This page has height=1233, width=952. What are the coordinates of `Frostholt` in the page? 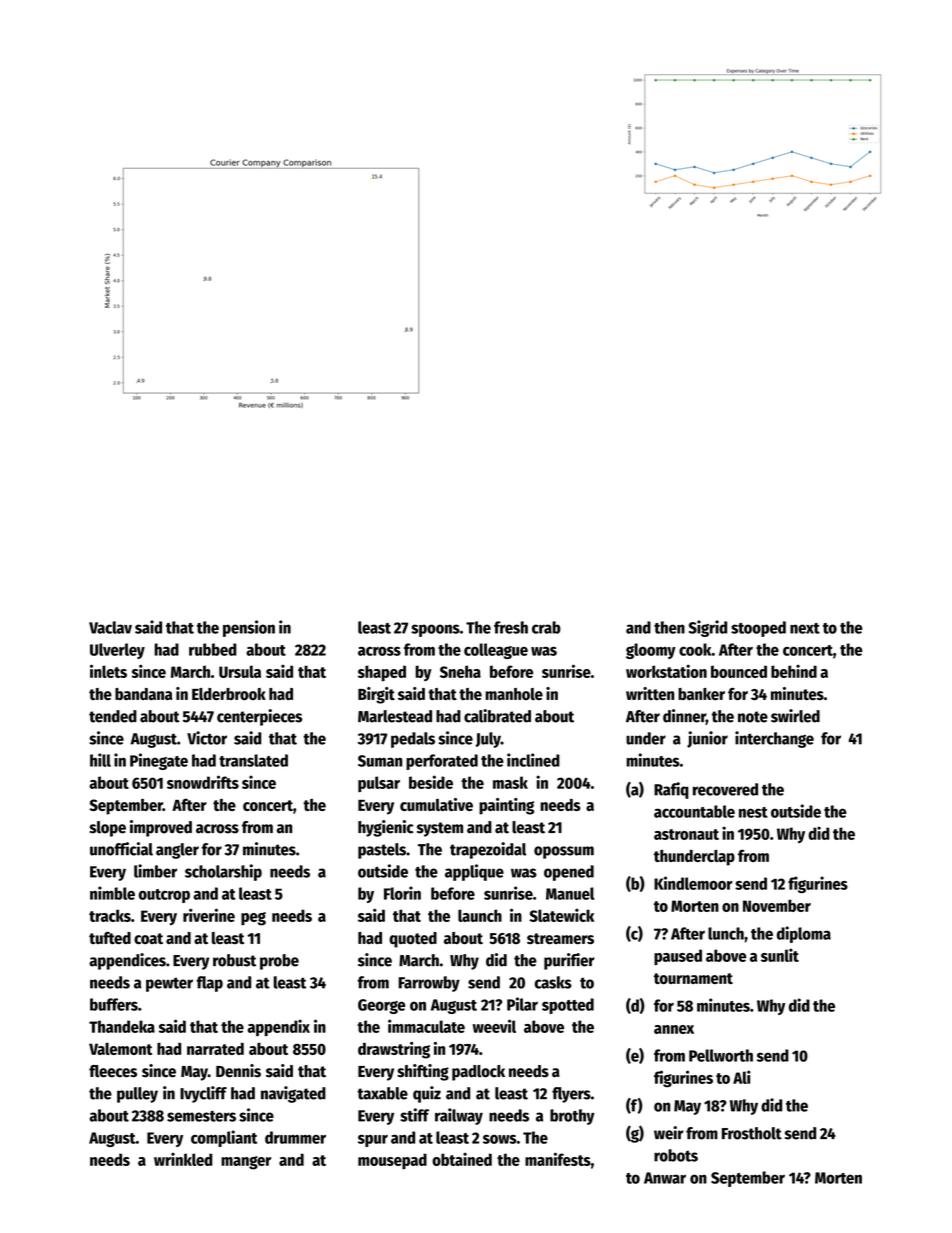 It's located at (752, 1133).
